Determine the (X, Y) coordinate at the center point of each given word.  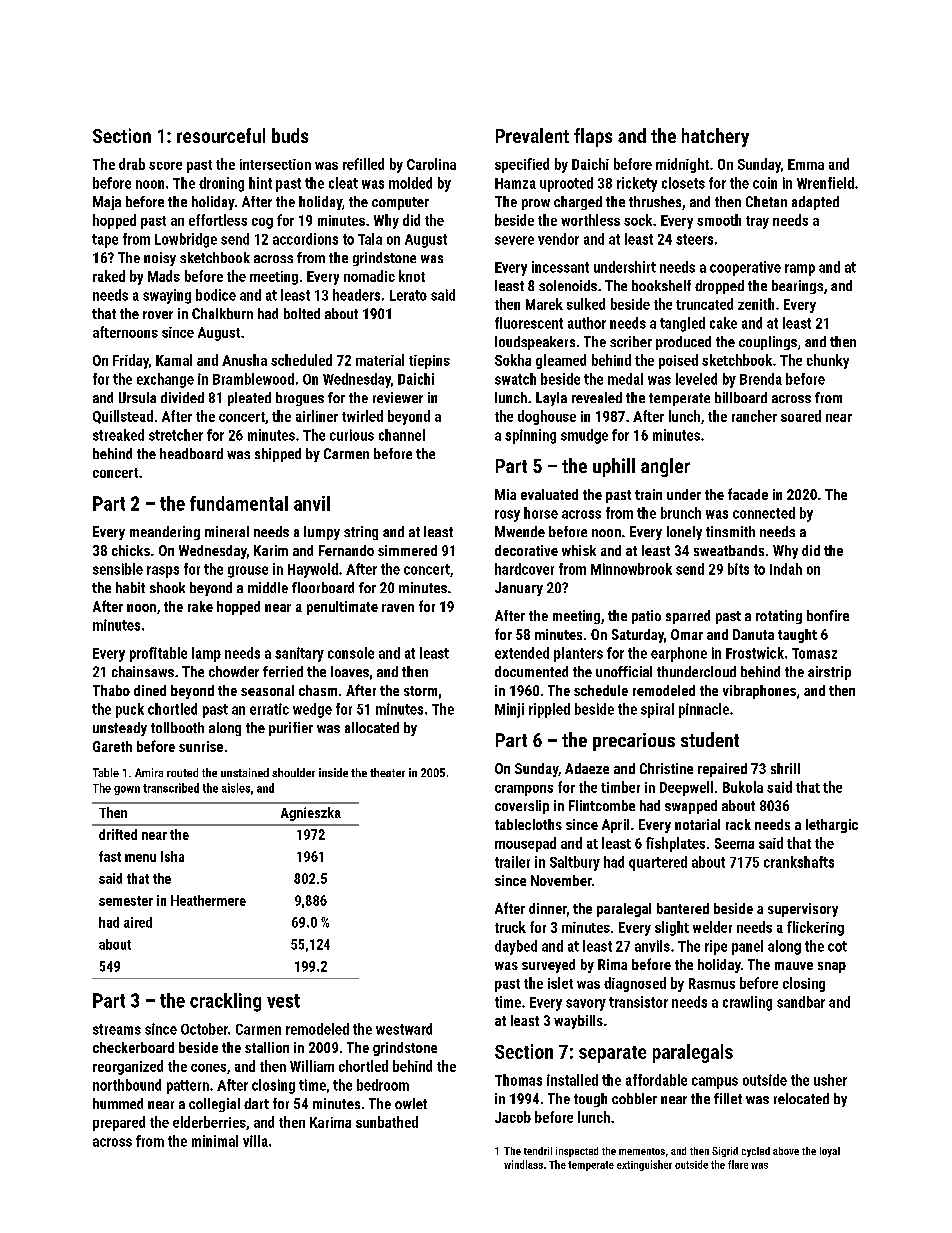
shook (167, 587)
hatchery (715, 137)
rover (158, 315)
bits (738, 569)
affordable (656, 1080)
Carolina (431, 164)
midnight (682, 165)
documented (531, 671)
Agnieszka (311, 814)
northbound (127, 1085)
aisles (236, 788)
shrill (785, 768)
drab (132, 164)
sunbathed (387, 1122)
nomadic (369, 276)
